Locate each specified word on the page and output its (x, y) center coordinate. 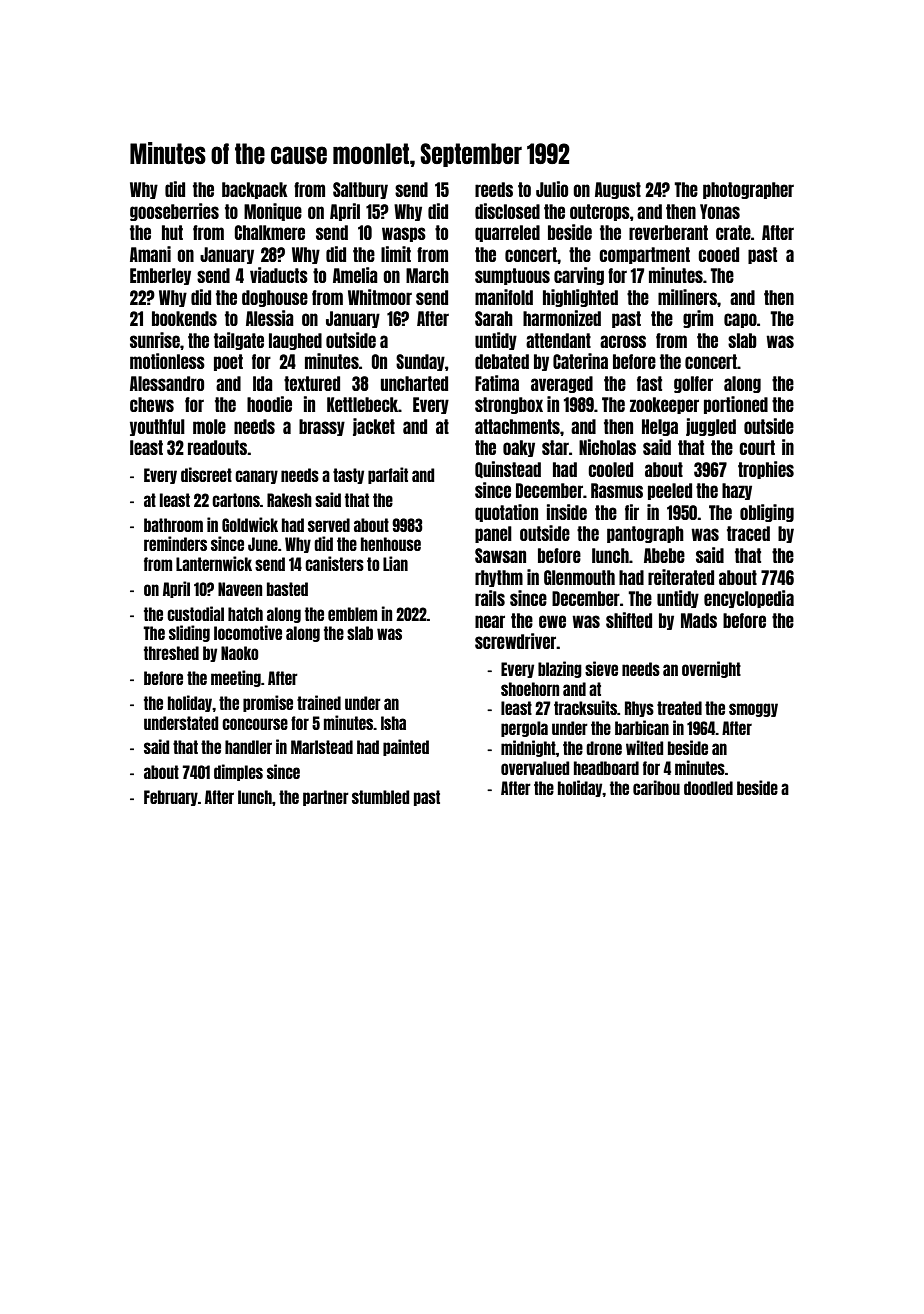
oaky (519, 448)
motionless (167, 361)
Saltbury (360, 190)
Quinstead (508, 469)
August (618, 190)
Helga (660, 427)
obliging (767, 513)
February (171, 798)
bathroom (173, 525)
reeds (494, 189)
